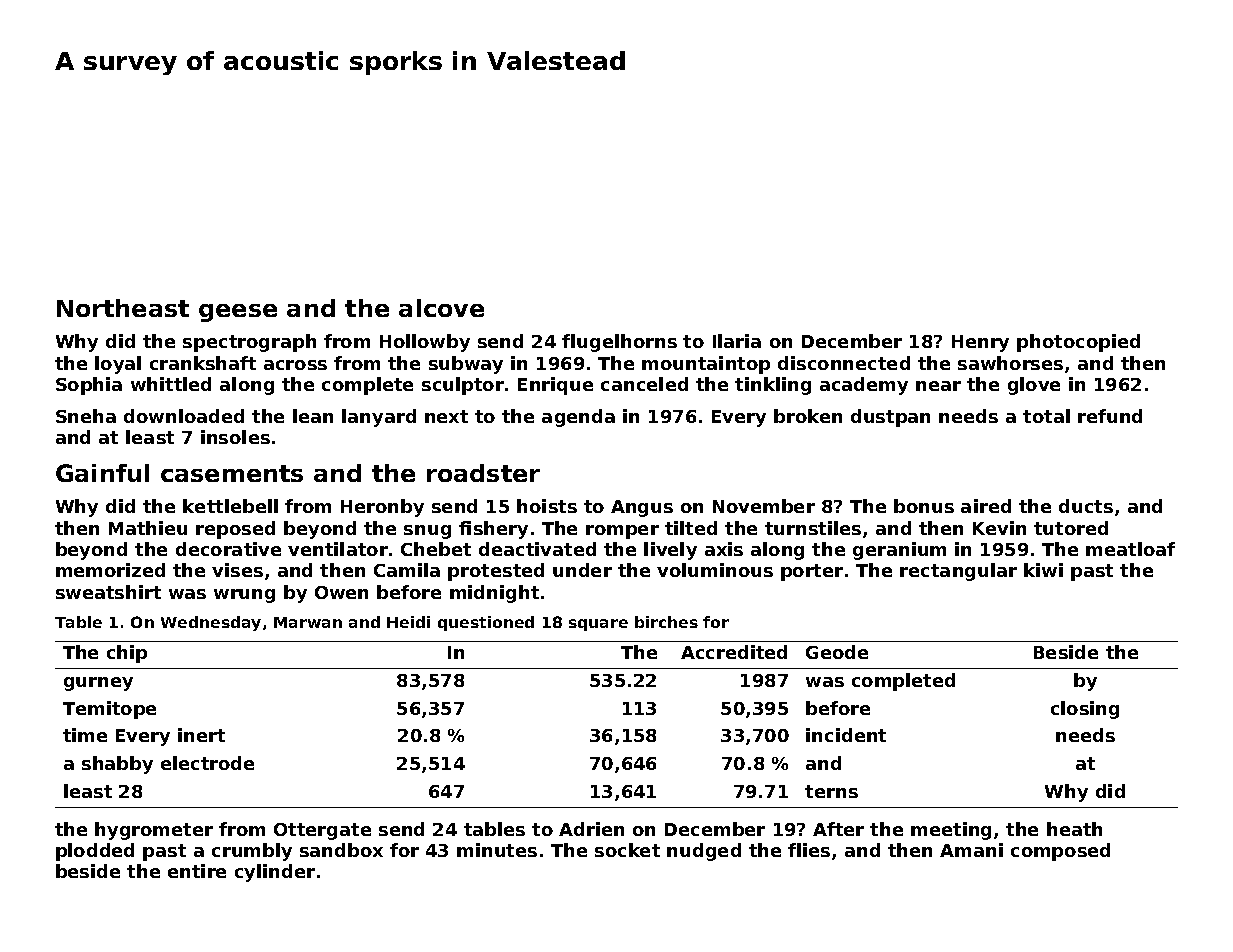 This screenshot has width=1233, height=952. What do you see at coordinates (441, 308) in the screenshot?
I see `alcove` at bounding box center [441, 308].
